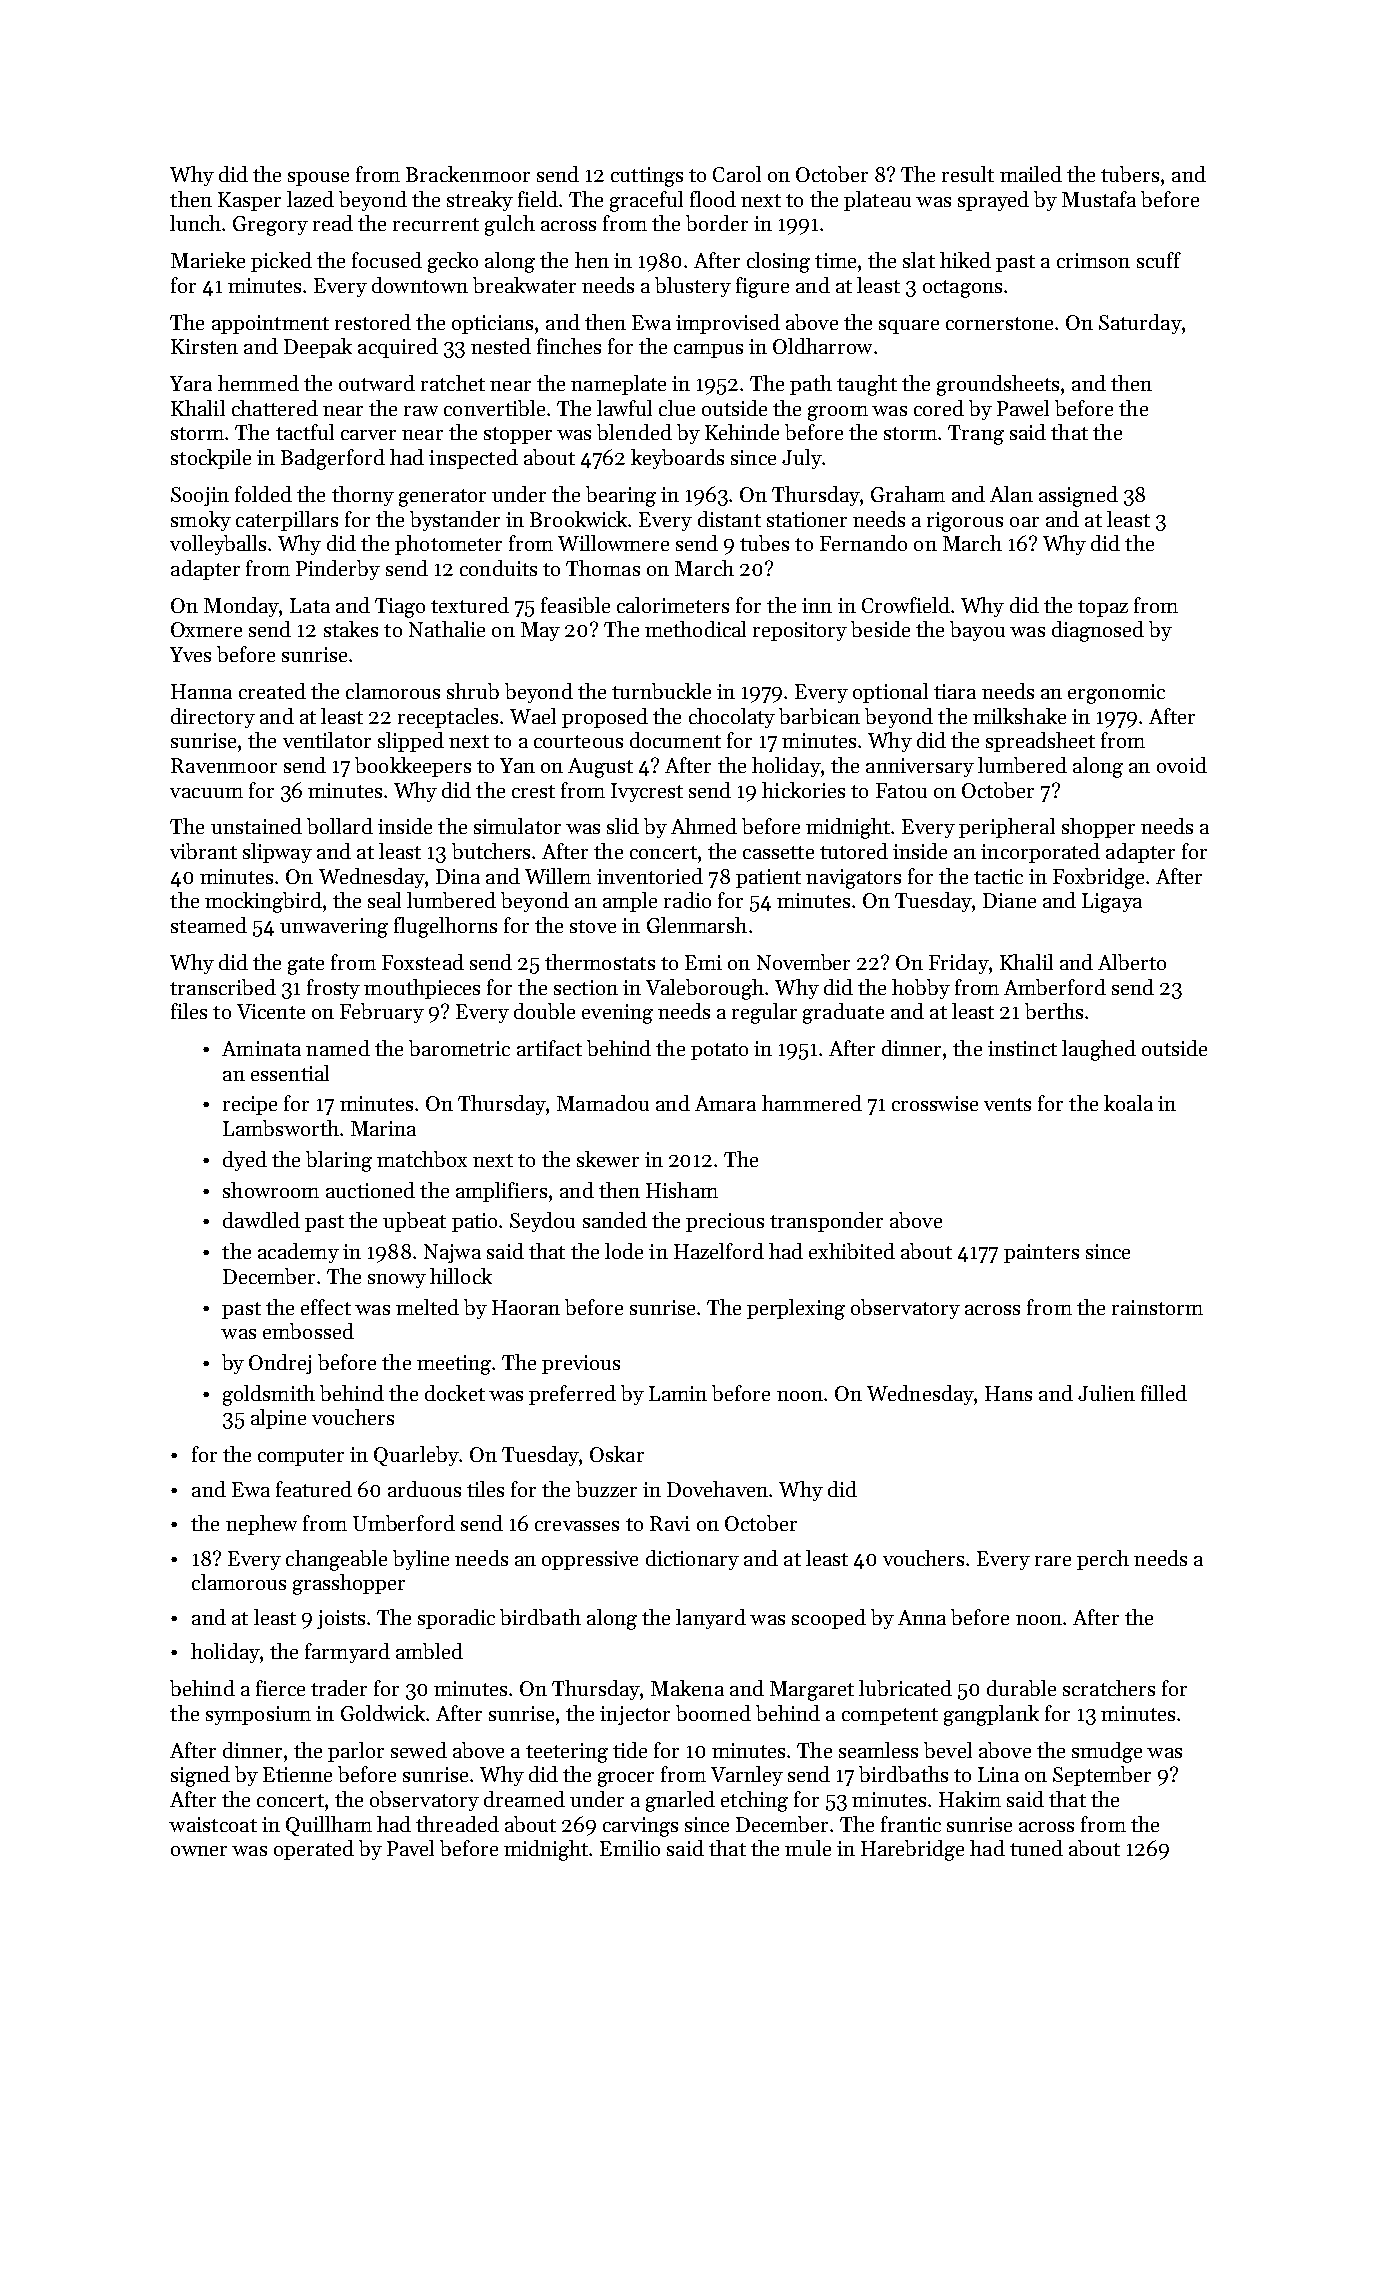  Describe the element at coordinates (977, 631) in the screenshot. I see `bayou` at that location.
